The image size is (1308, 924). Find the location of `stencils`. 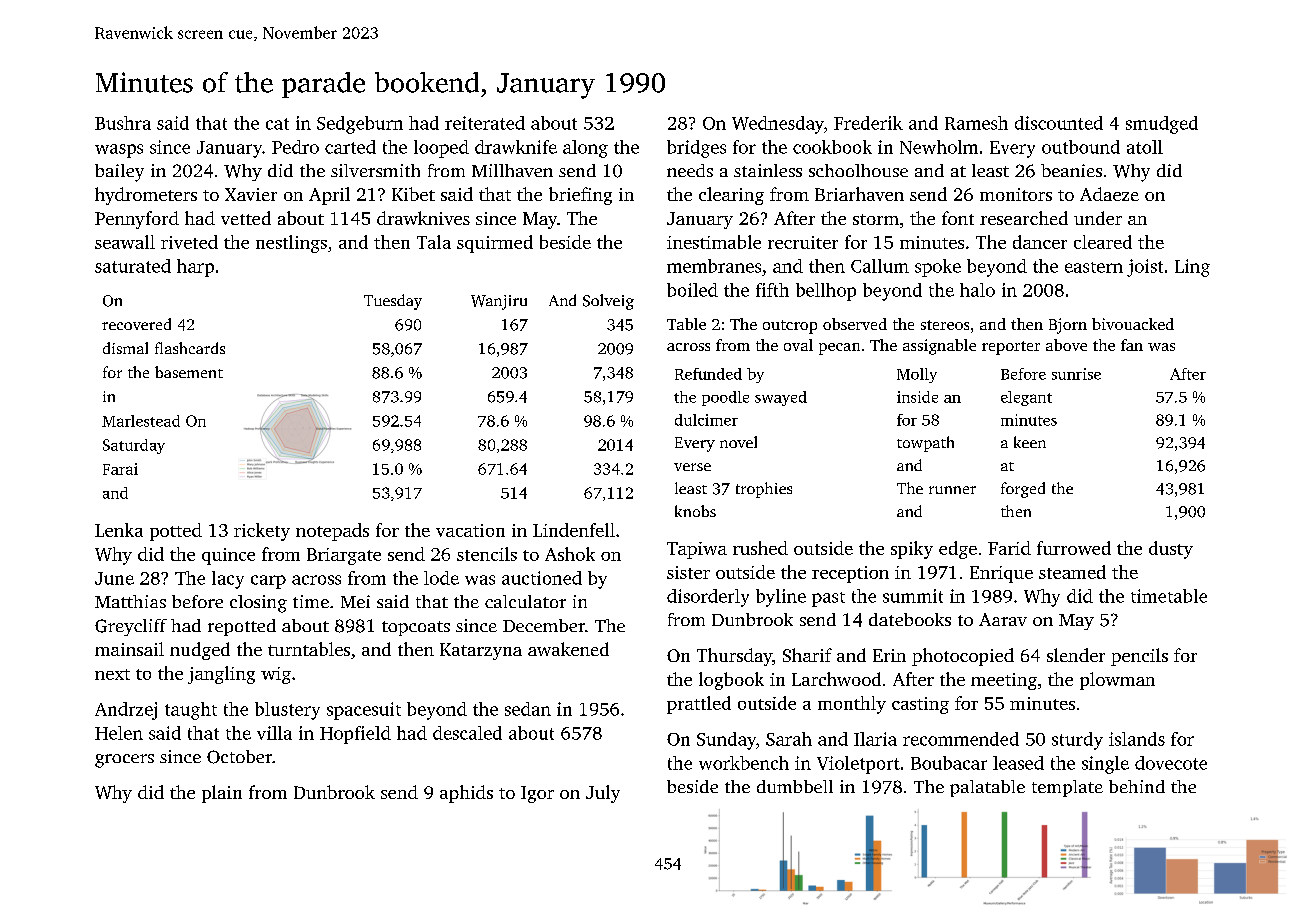

stencils is located at coordinates (487, 554).
